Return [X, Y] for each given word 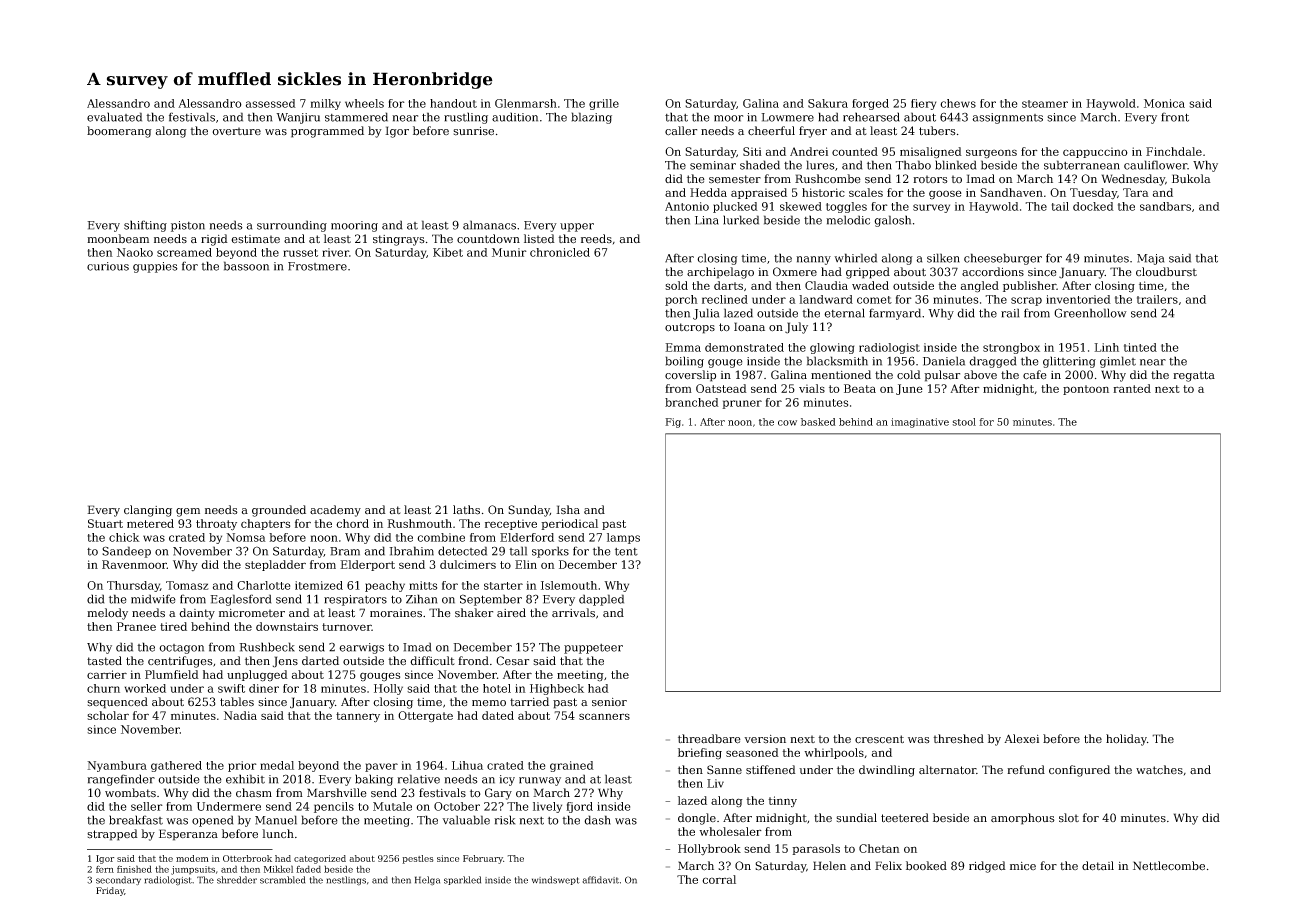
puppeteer [593, 649]
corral [719, 879]
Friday [110, 891]
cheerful [771, 131]
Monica [1164, 103]
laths [466, 510]
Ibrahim [411, 551]
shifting [145, 226]
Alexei [1021, 739]
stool [964, 422]
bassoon [246, 266]
